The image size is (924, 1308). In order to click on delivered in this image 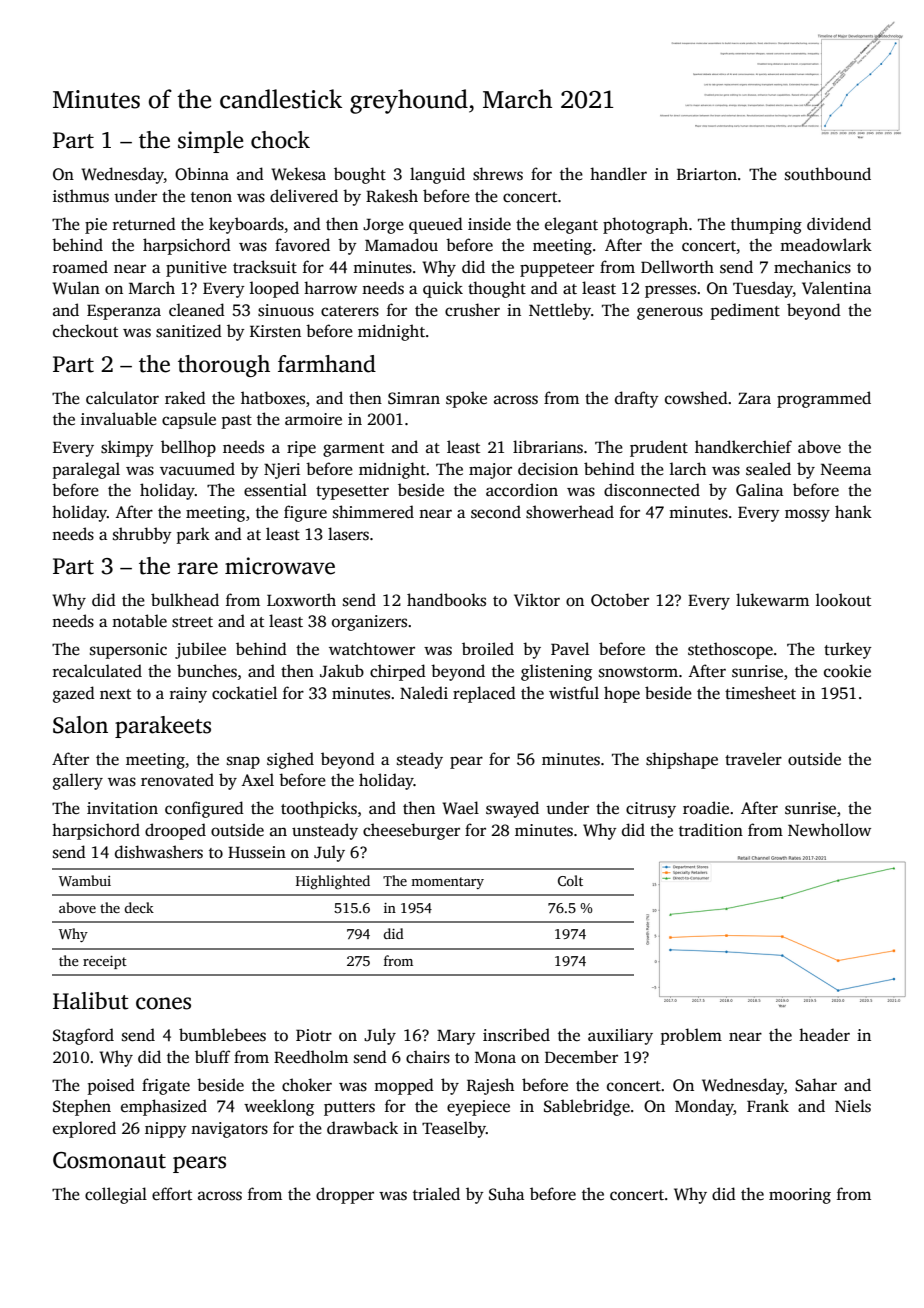, I will do `click(304, 196)`.
